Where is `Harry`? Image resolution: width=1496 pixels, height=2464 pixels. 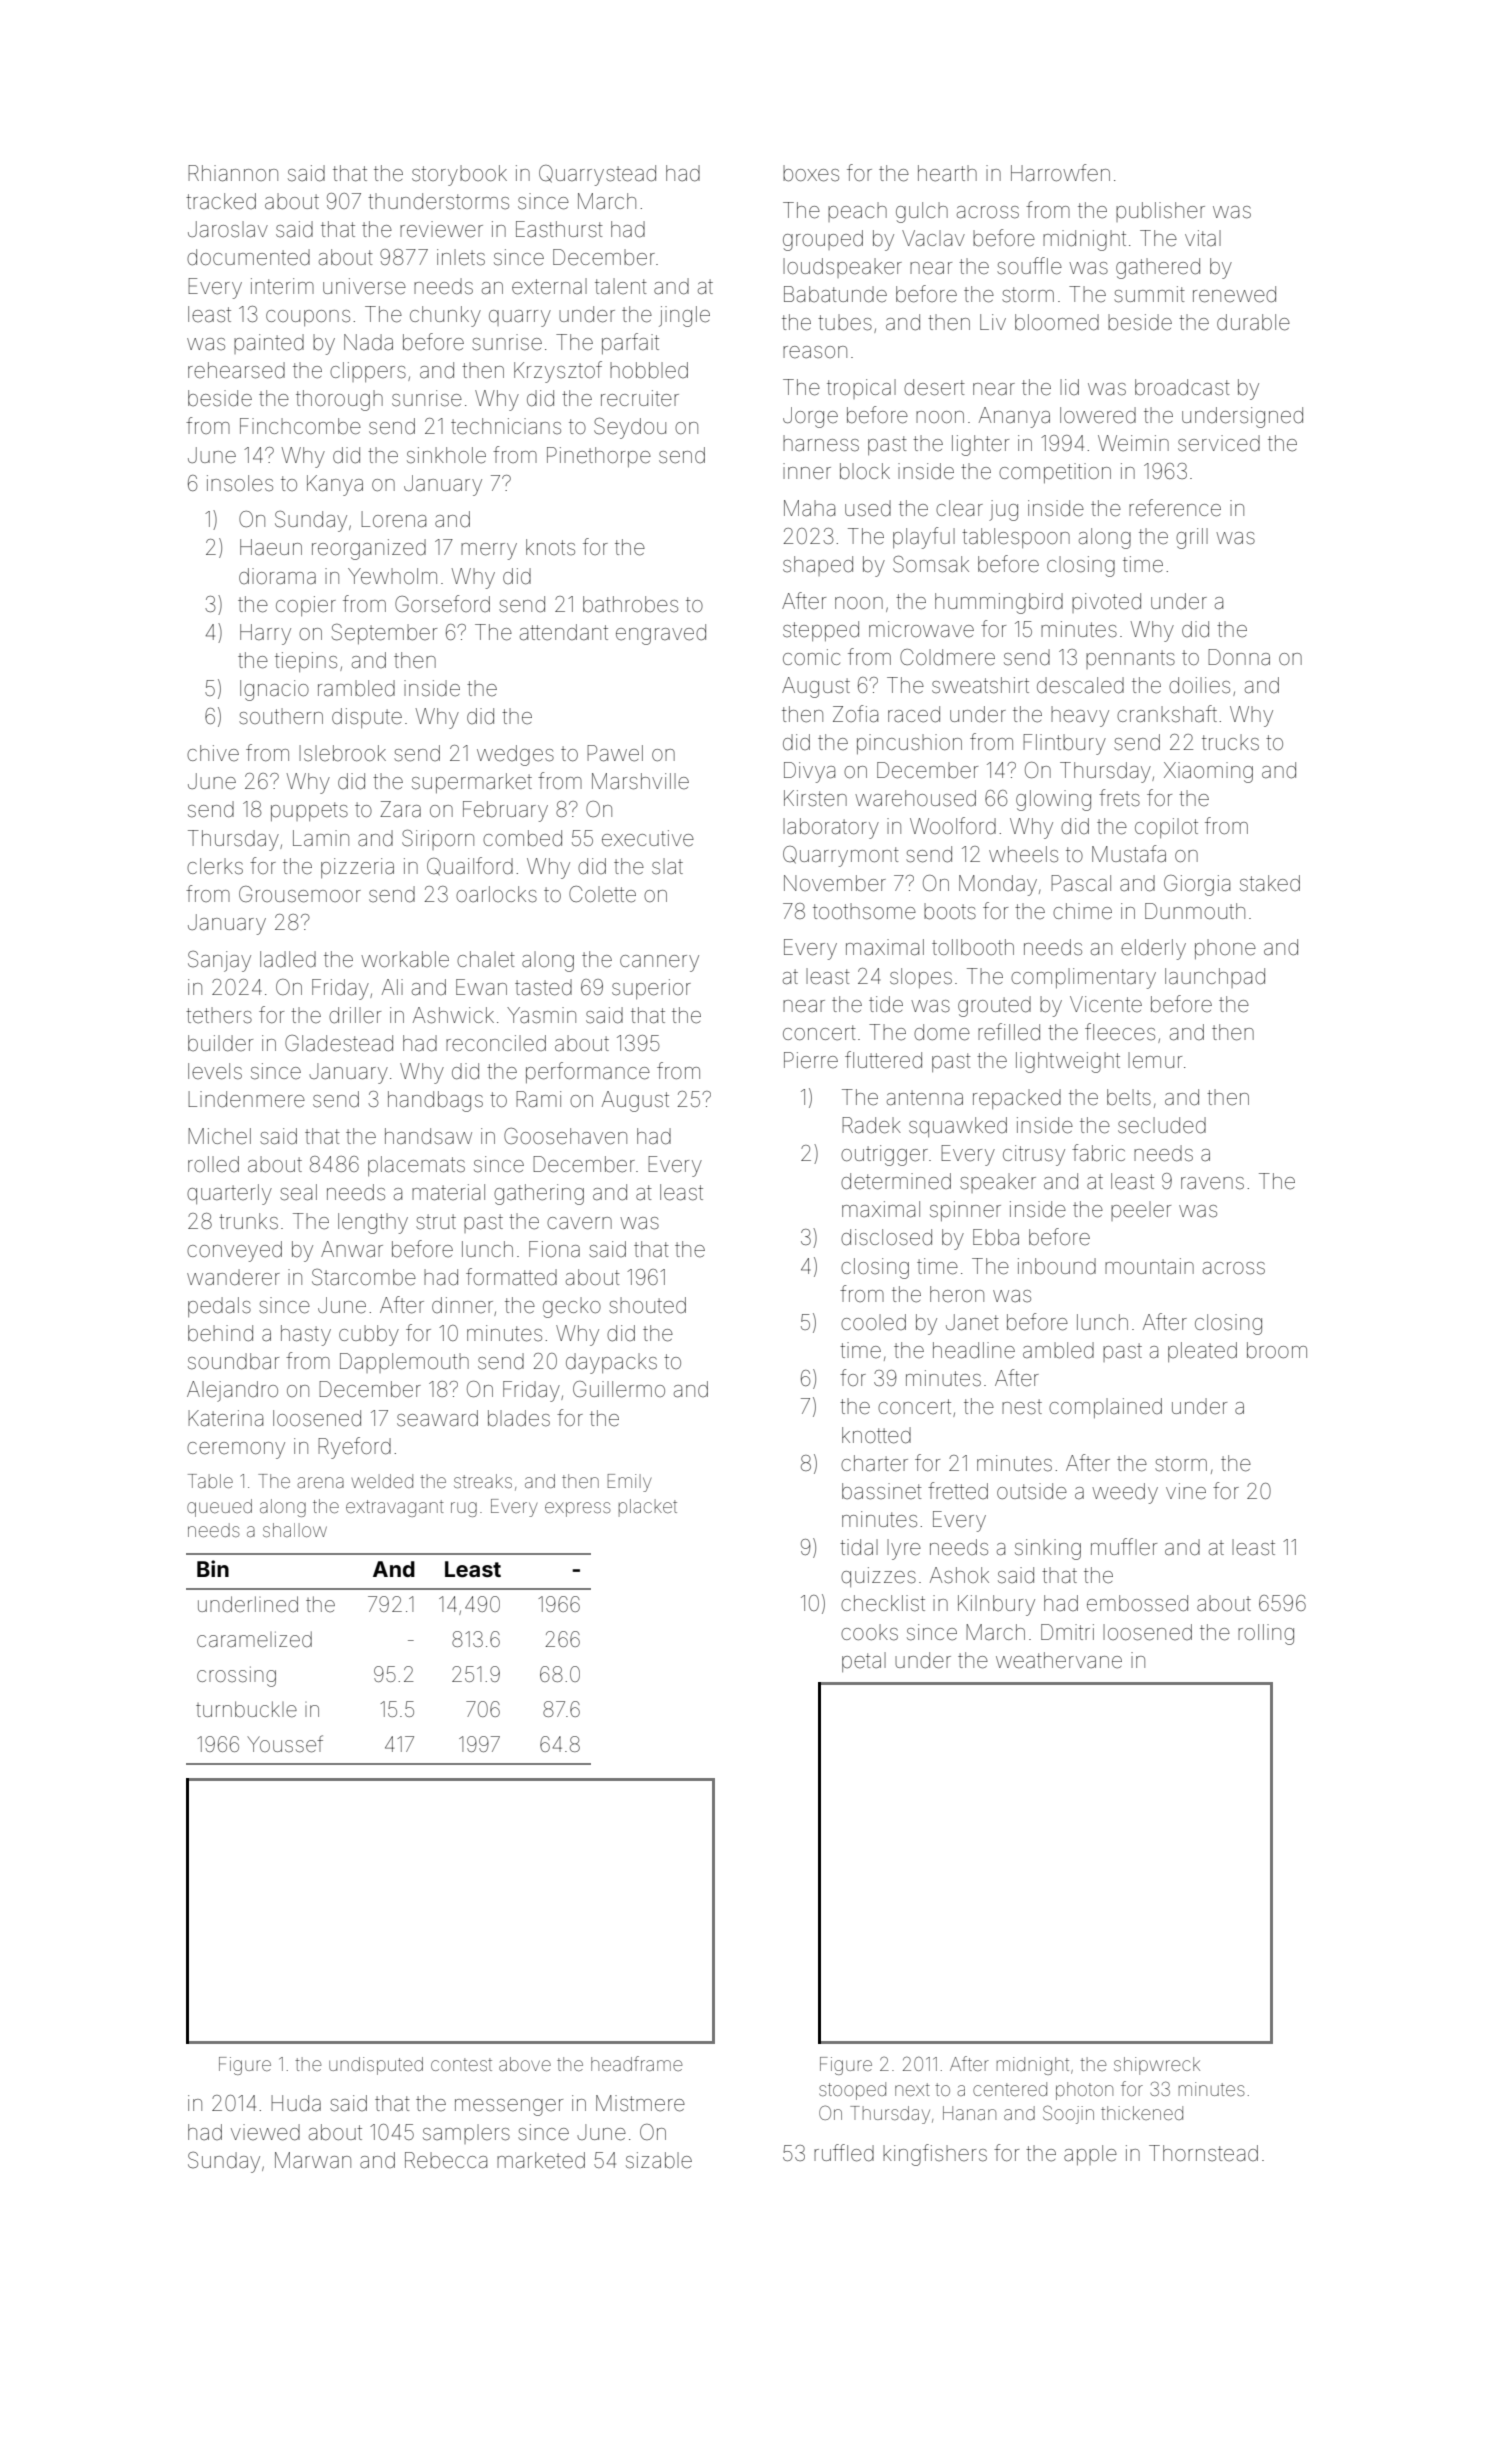 Harry is located at coordinates (265, 634).
